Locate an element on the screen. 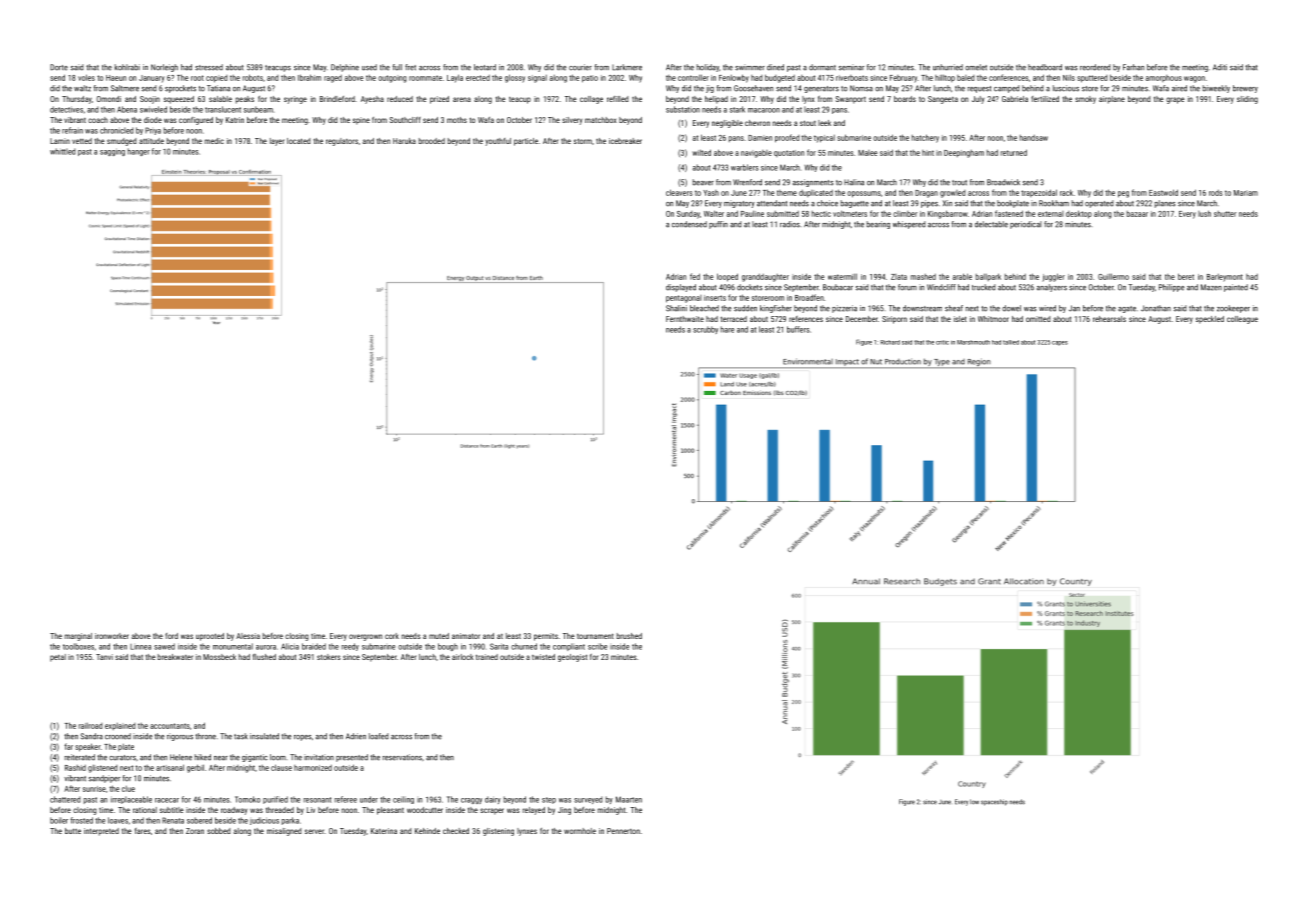 The image size is (1308, 924). condensed is located at coordinates (689, 224).
